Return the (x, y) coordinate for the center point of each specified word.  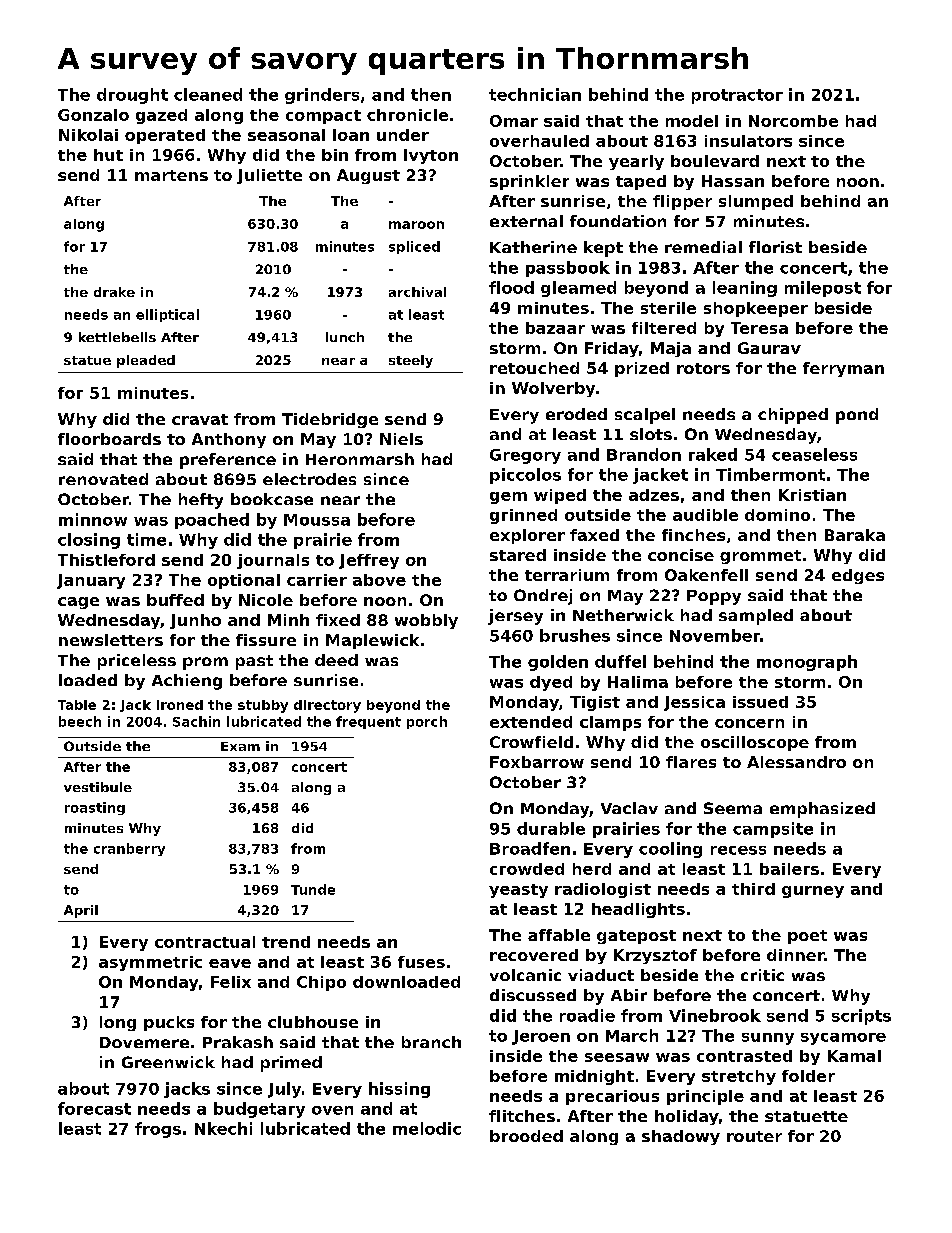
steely (411, 361)
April (81, 911)
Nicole (266, 600)
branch (431, 1042)
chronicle (407, 115)
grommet (760, 557)
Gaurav (769, 348)
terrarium (567, 575)
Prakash (238, 1042)
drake (114, 292)
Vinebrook (715, 1015)
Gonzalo (93, 115)
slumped (756, 202)
